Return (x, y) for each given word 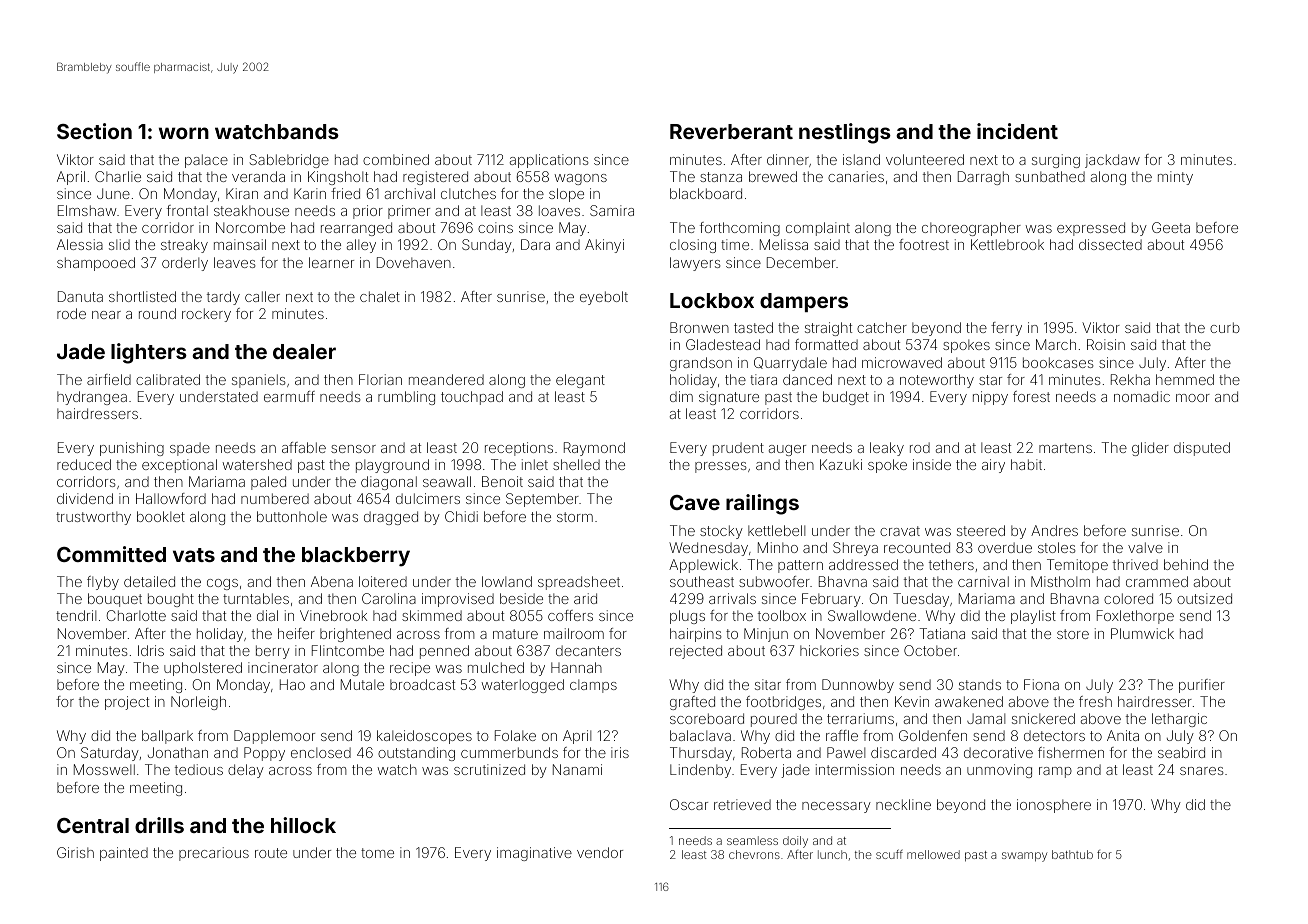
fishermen (1071, 752)
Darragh (983, 178)
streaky (184, 246)
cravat (900, 531)
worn (184, 133)
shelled (576, 464)
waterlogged (523, 686)
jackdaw (1112, 161)
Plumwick (1142, 633)
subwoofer (774, 581)
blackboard (706, 193)
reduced (84, 464)
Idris (151, 650)
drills (159, 825)
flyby (103, 583)
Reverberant (731, 131)
